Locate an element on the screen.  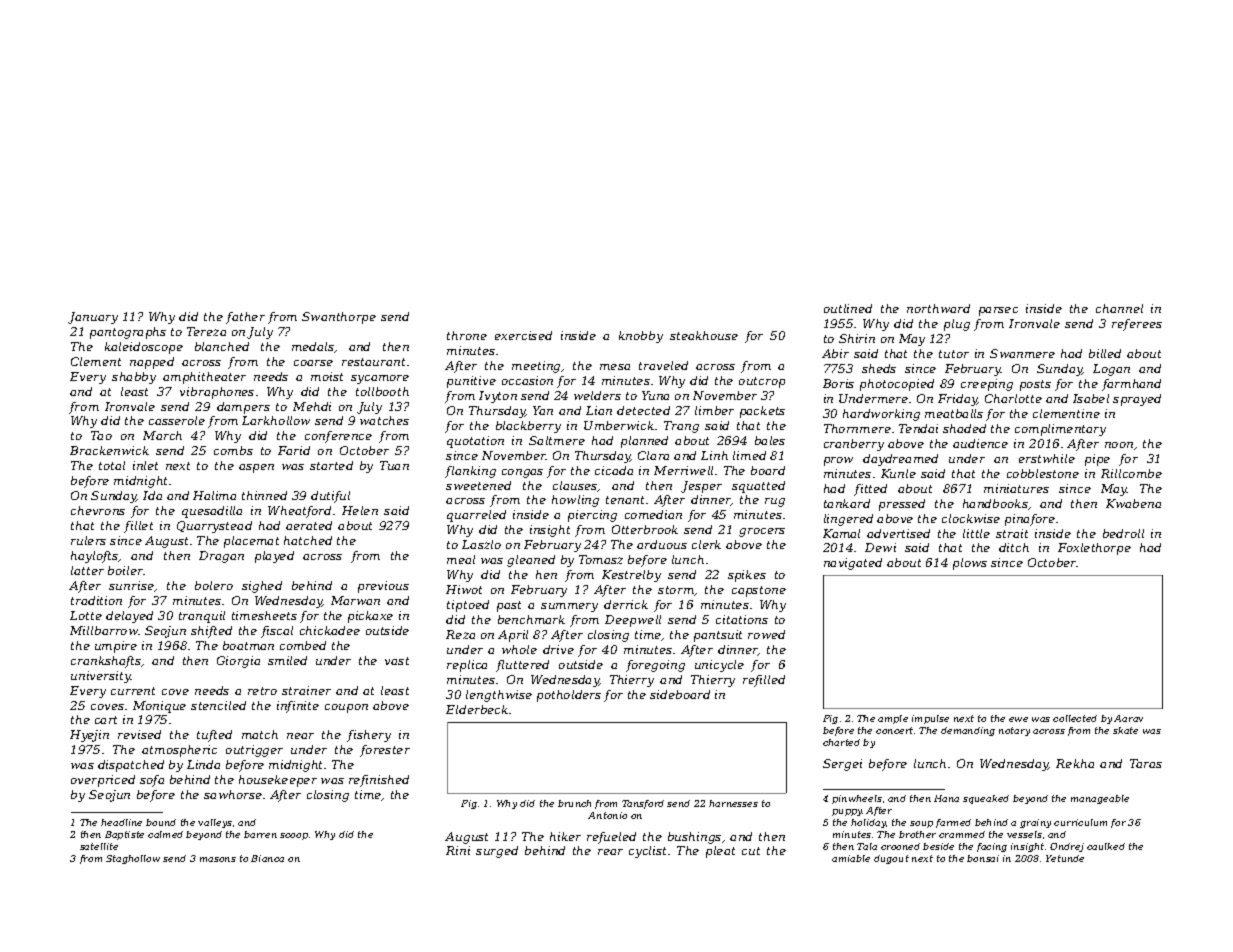
hiker is located at coordinates (565, 836).
